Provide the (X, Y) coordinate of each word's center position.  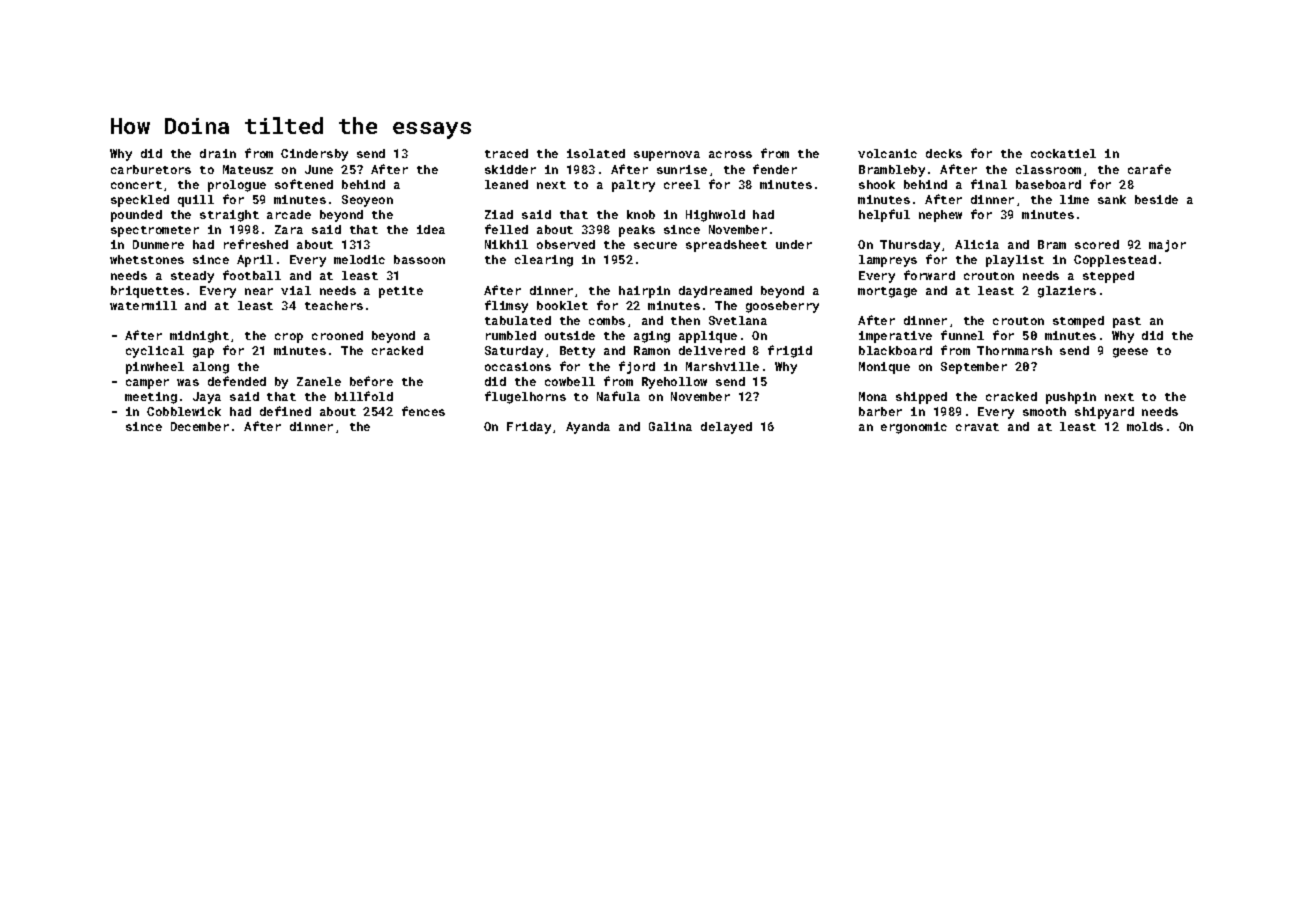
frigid (790, 351)
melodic (359, 259)
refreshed (256, 244)
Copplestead (1115, 261)
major (1167, 246)
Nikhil (506, 244)
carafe (1149, 169)
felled (506, 229)
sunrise (682, 169)
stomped (1078, 322)
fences (423, 411)
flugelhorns (525, 397)
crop (289, 338)
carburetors (151, 169)
